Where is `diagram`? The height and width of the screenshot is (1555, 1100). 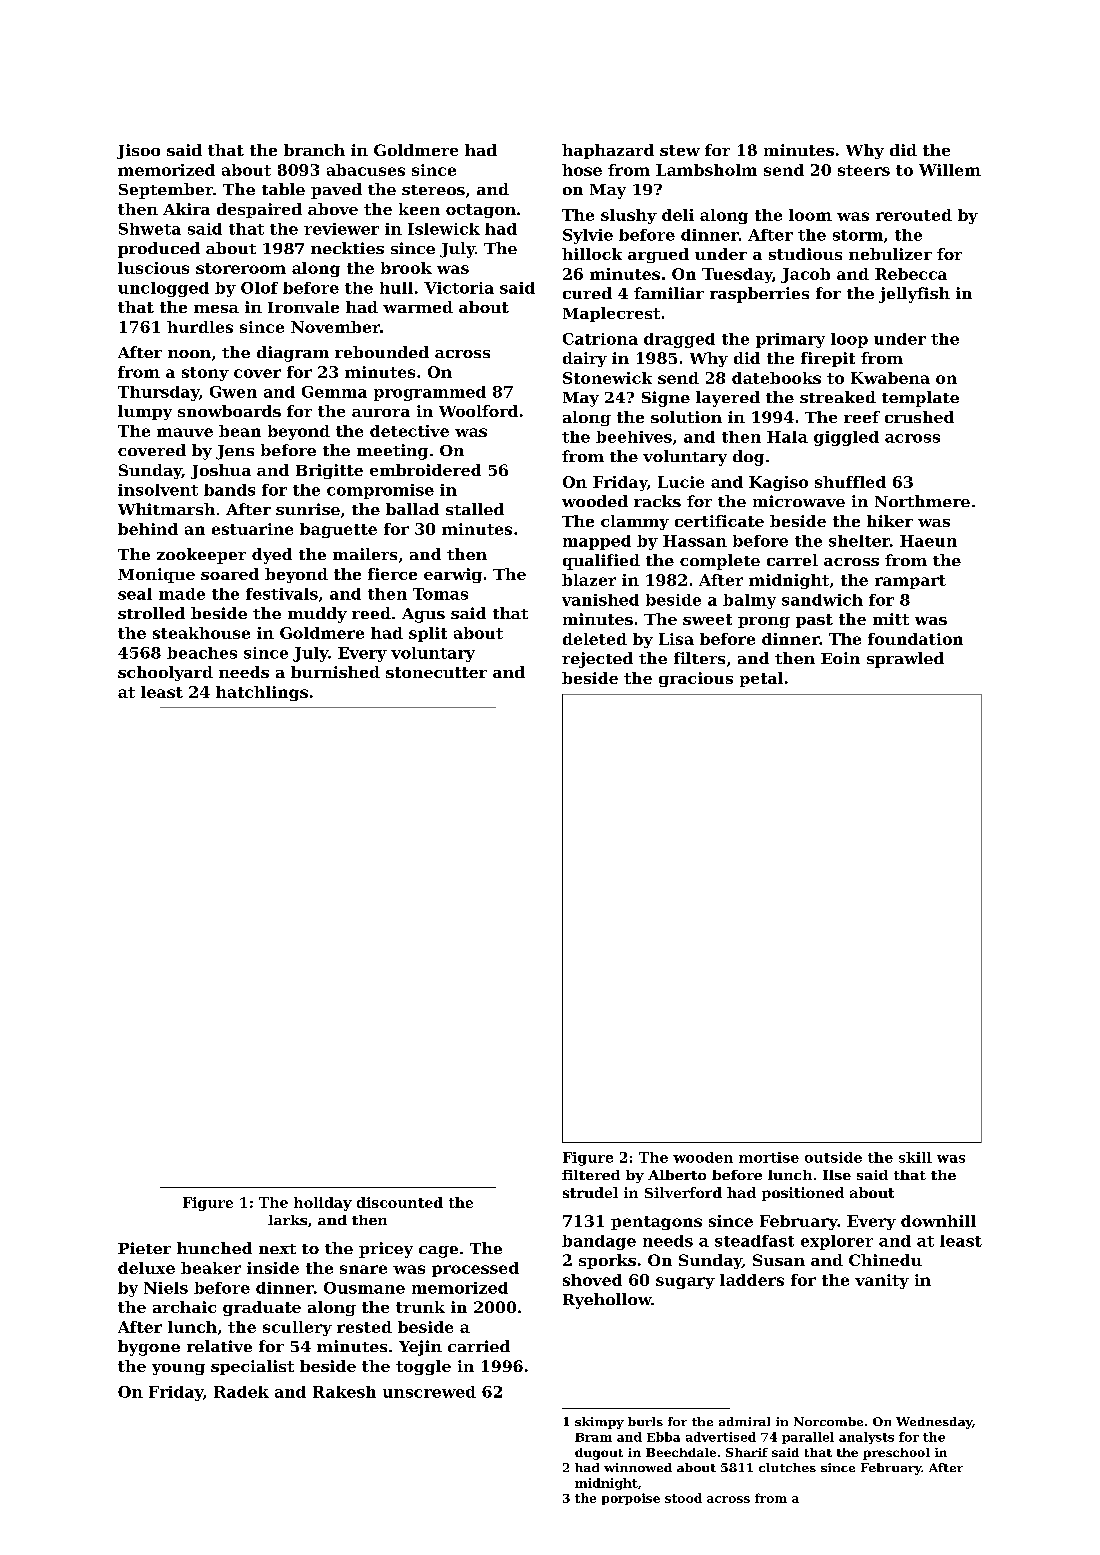
diagram is located at coordinates (293, 354).
